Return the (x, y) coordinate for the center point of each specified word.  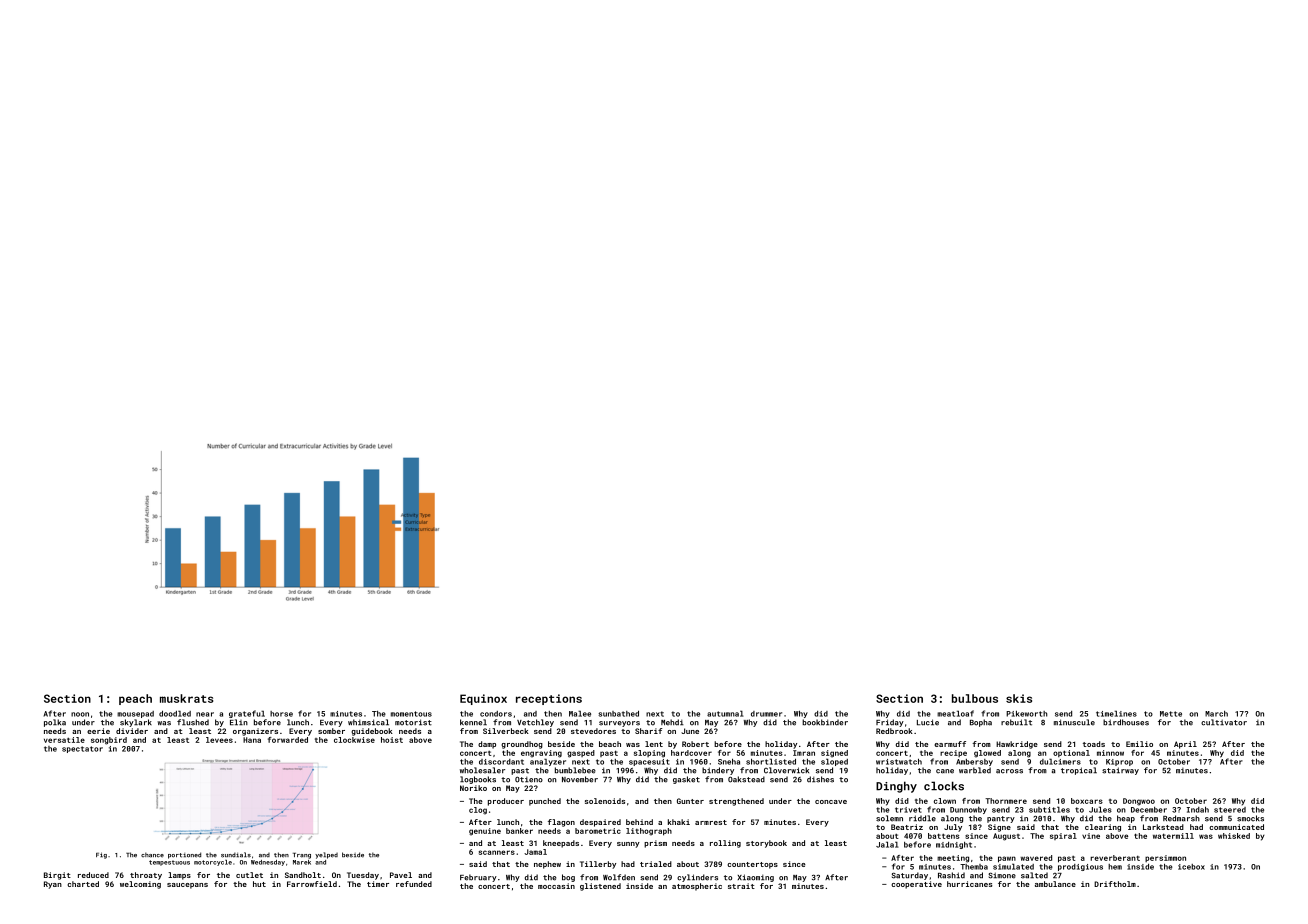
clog (478, 811)
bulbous (975, 698)
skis (1019, 698)
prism (655, 844)
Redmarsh (1181, 818)
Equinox (483, 699)
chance (152, 855)
